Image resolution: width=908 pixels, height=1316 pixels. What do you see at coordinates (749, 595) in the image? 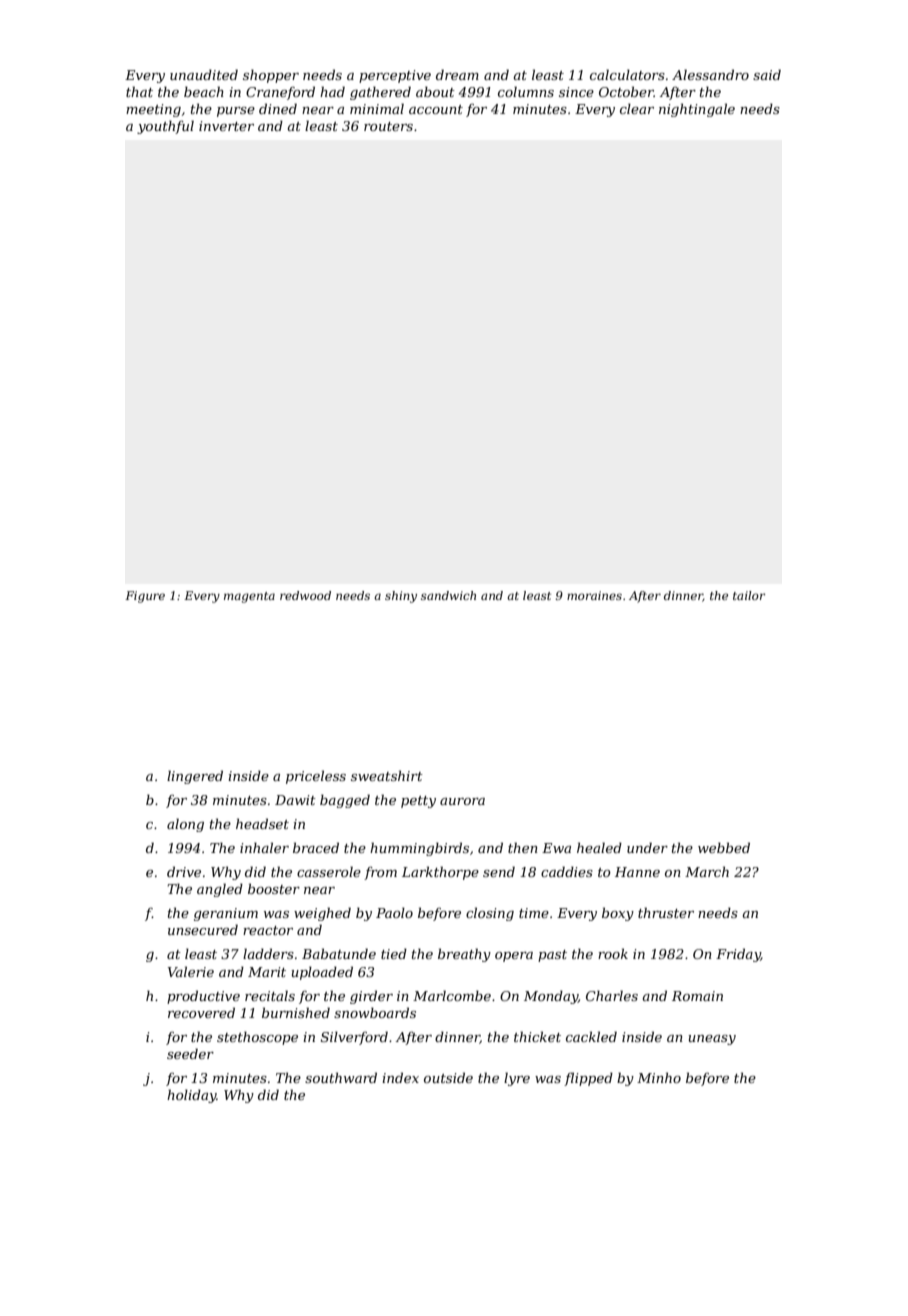
I see `tailor` at bounding box center [749, 595].
